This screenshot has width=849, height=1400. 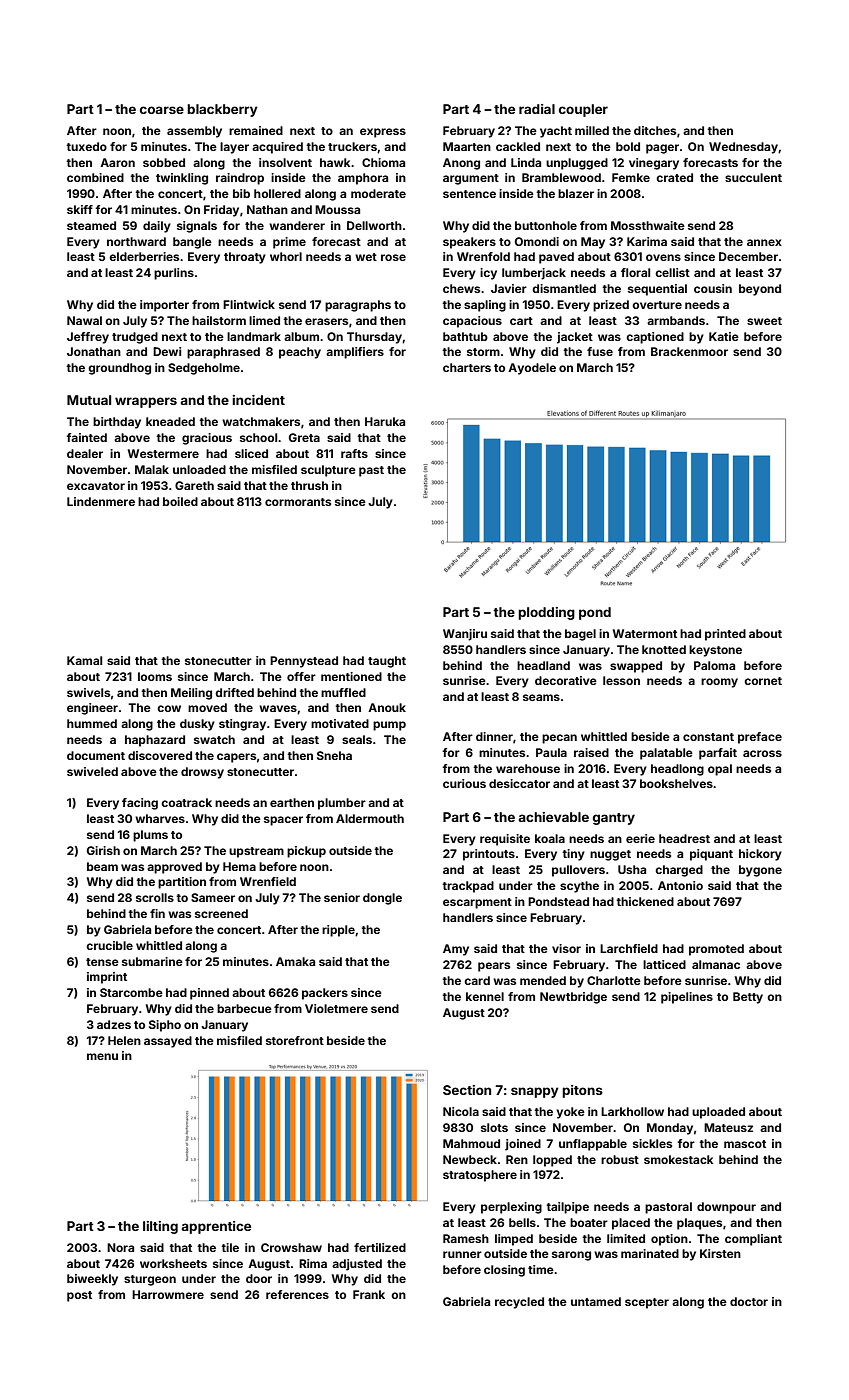 What do you see at coordinates (467, 1090) in the screenshot?
I see `Section` at bounding box center [467, 1090].
